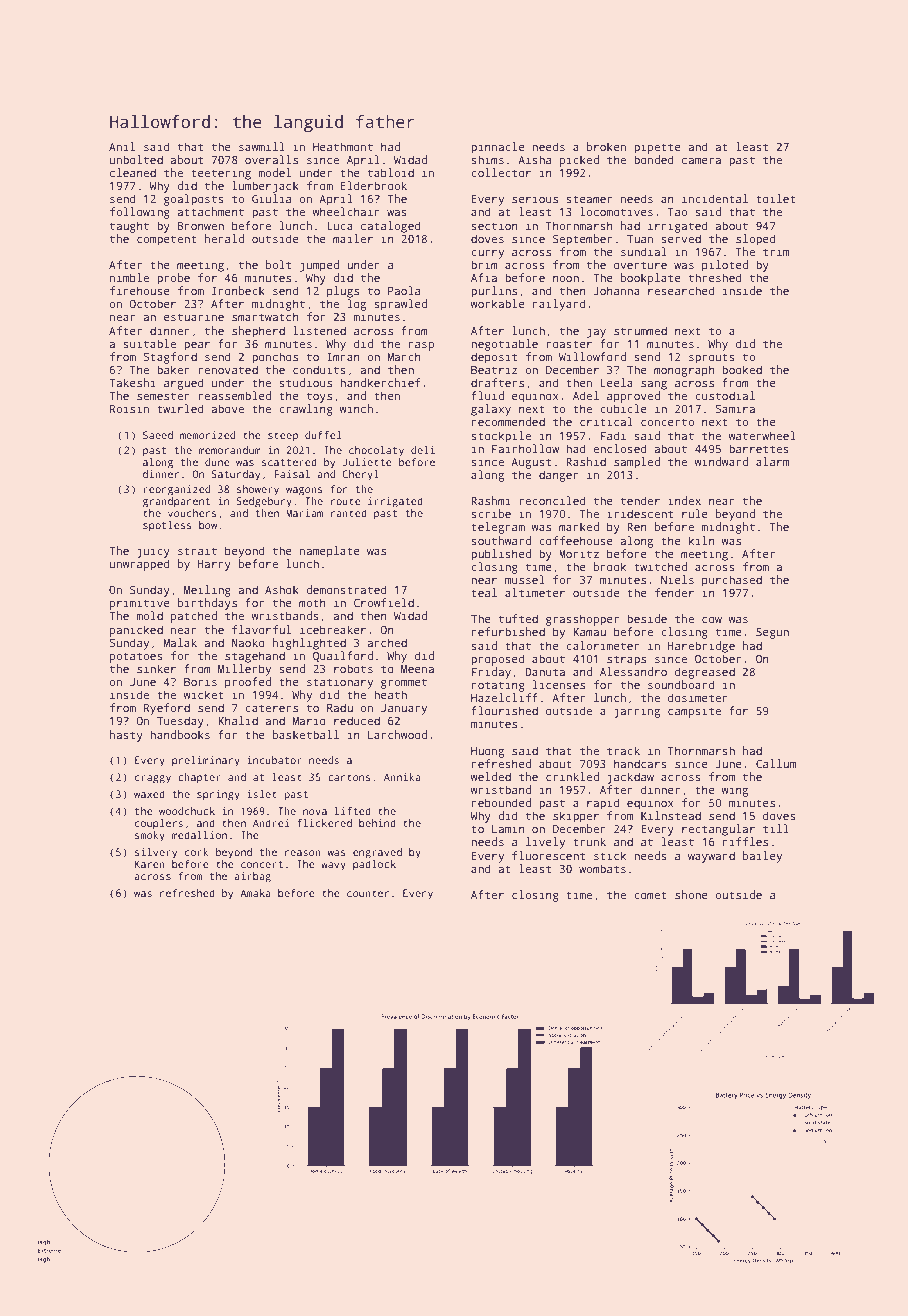  I want to click on Danuta, so click(545, 672).
